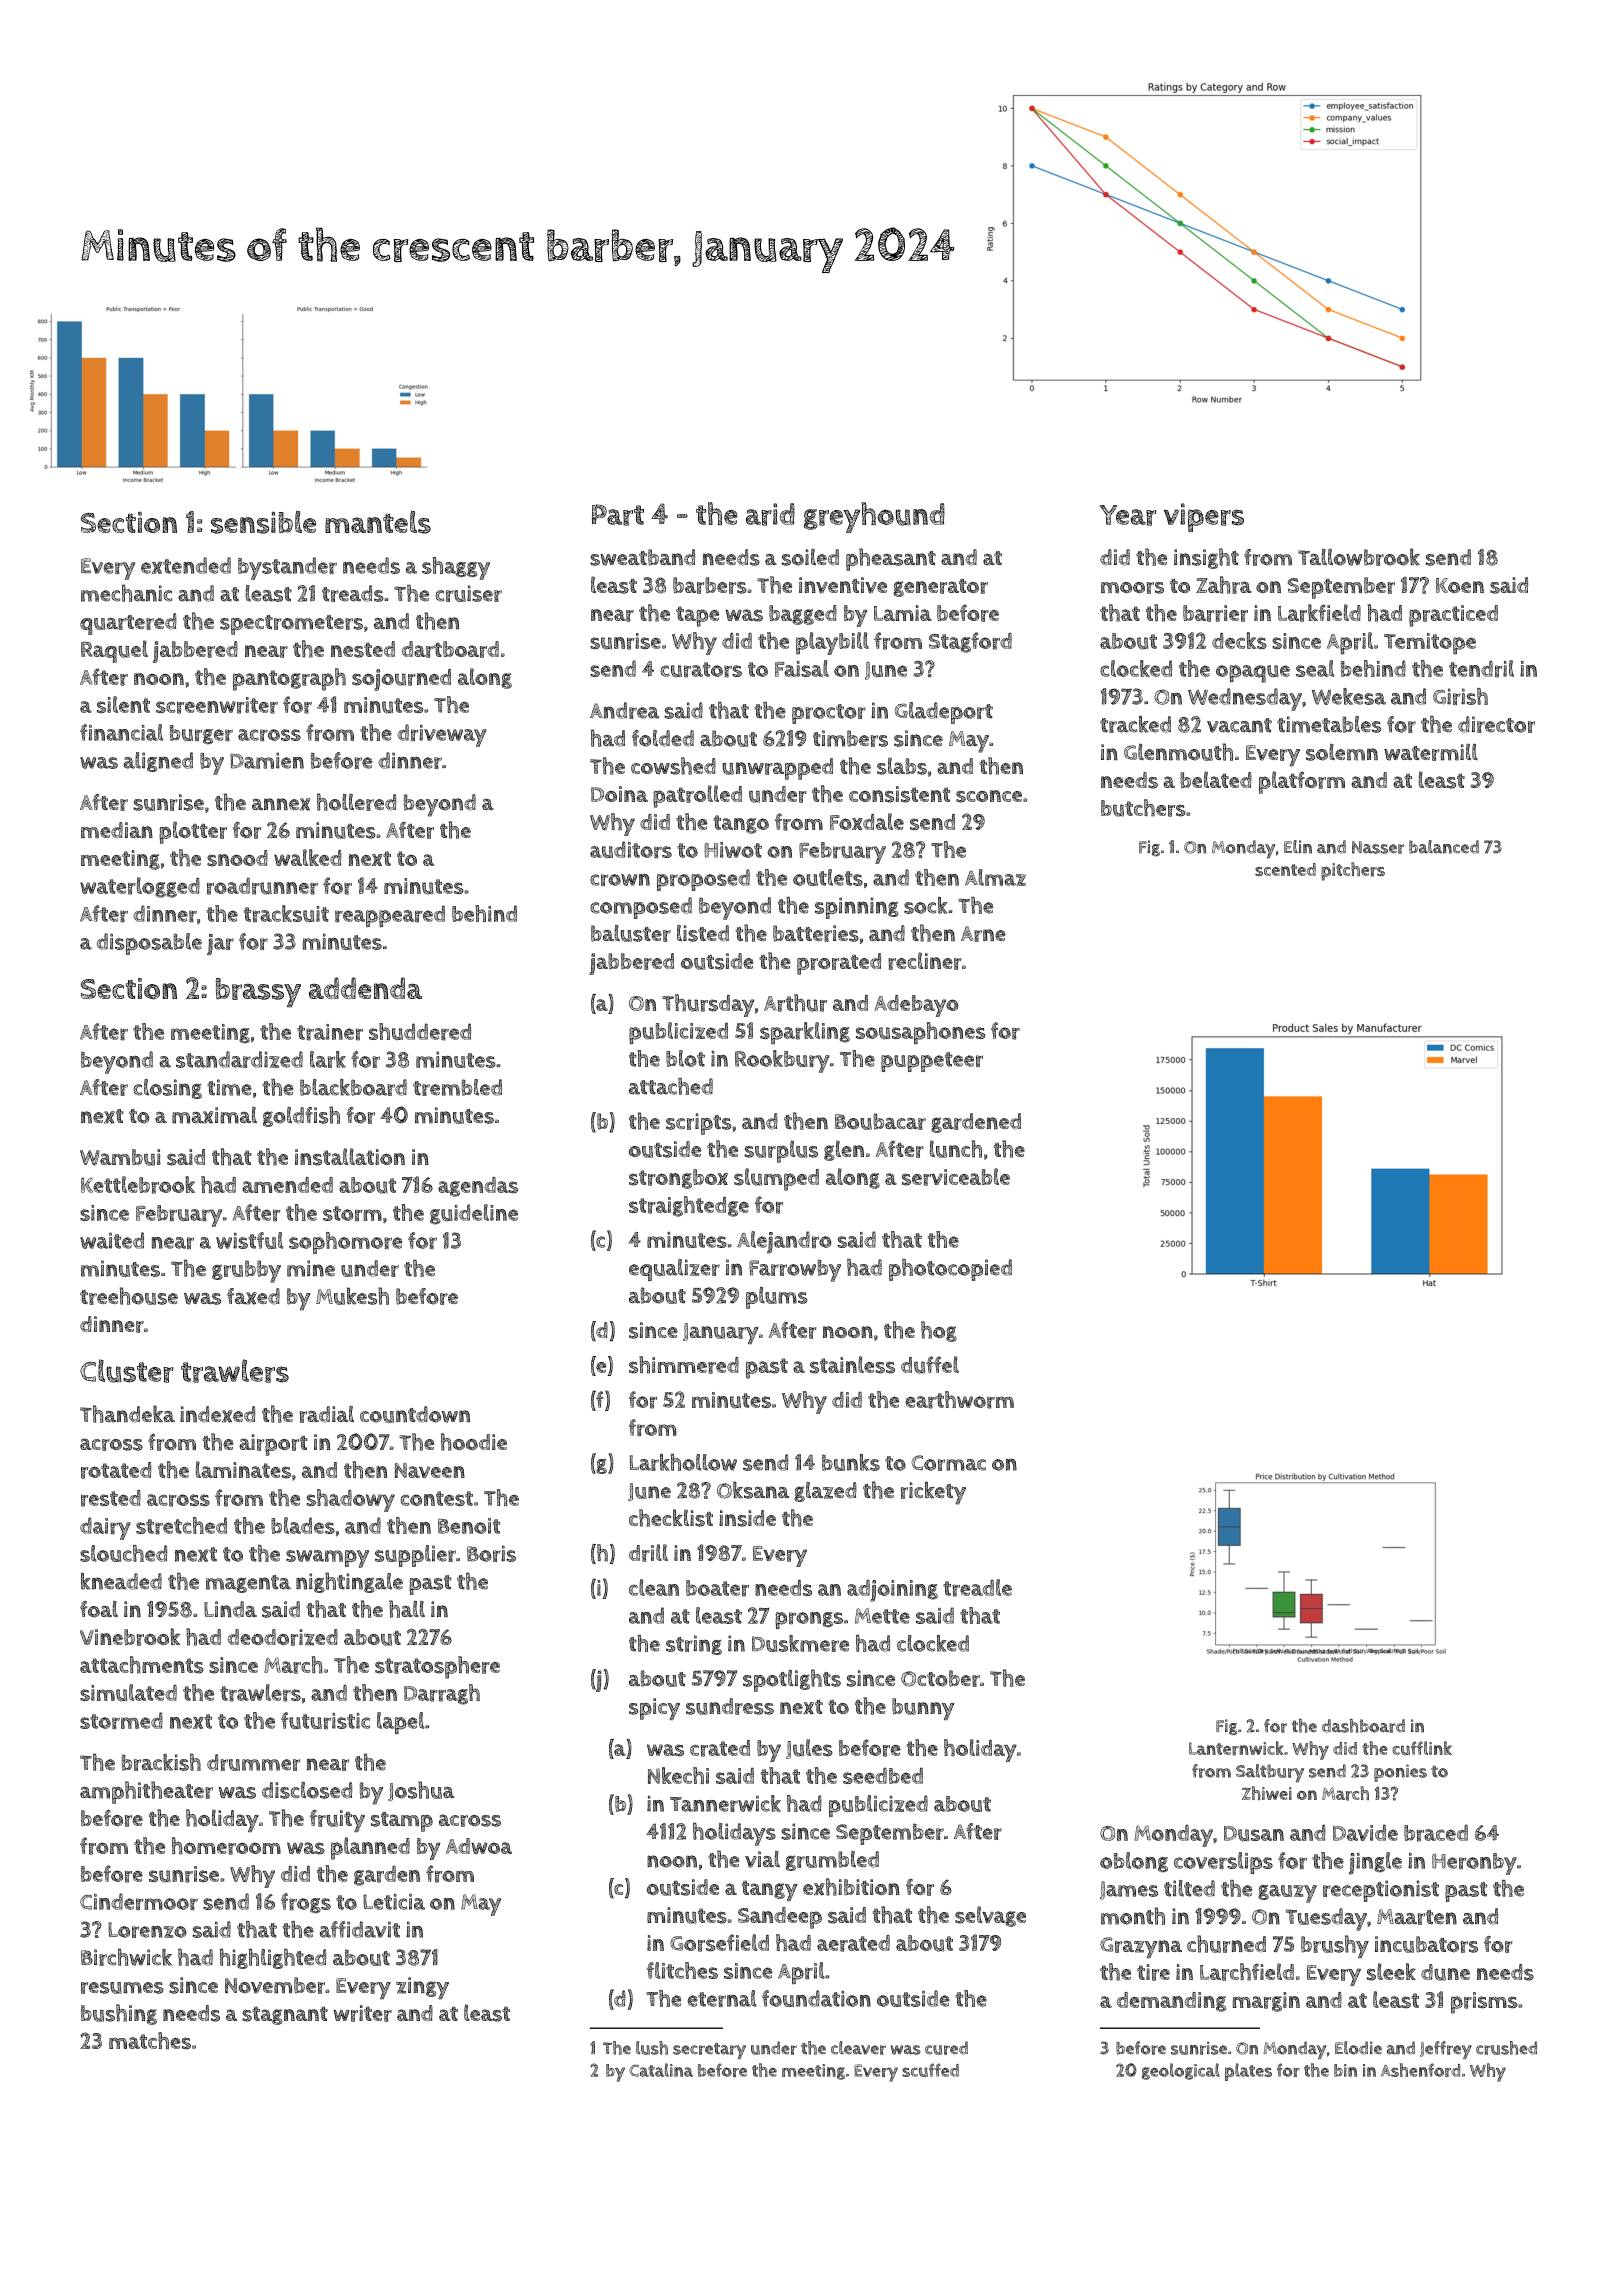  What do you see at coordinates (390, 916) in the document?
I see `reappeared` at bounding box center [390, 916].
